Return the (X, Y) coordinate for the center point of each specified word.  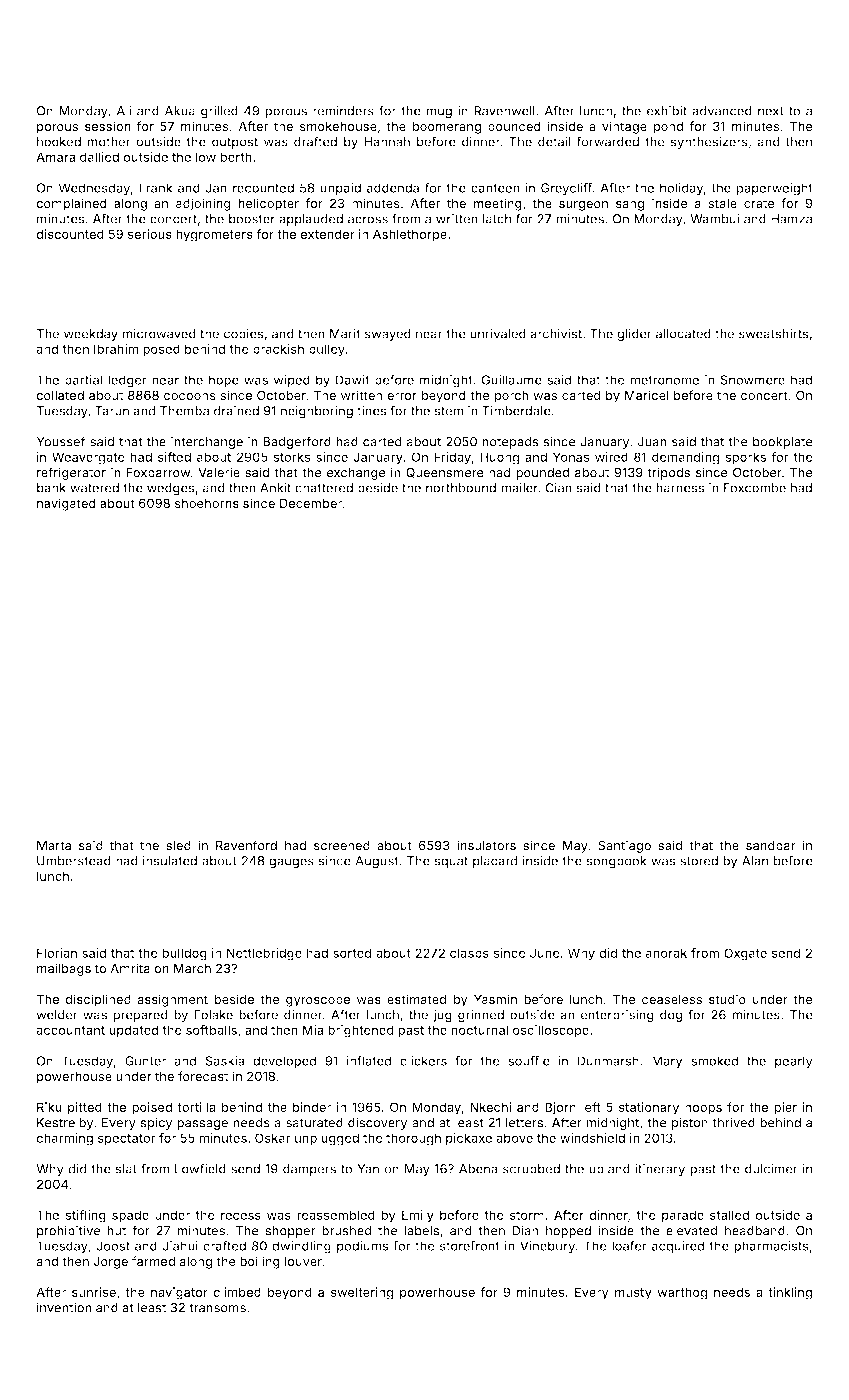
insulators (486, 845)
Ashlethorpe (410, 235)
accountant (70, 1030)
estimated (417, 999)
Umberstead (74, 861)
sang (630, 206)
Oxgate (745, 954)
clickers (423, 1061)
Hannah (387, 142)
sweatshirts (774, 333)
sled (178, 846)
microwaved (159, 333)
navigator (179, 1293)
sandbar (771, 846)
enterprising (617, 1015)
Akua (180, 111)
